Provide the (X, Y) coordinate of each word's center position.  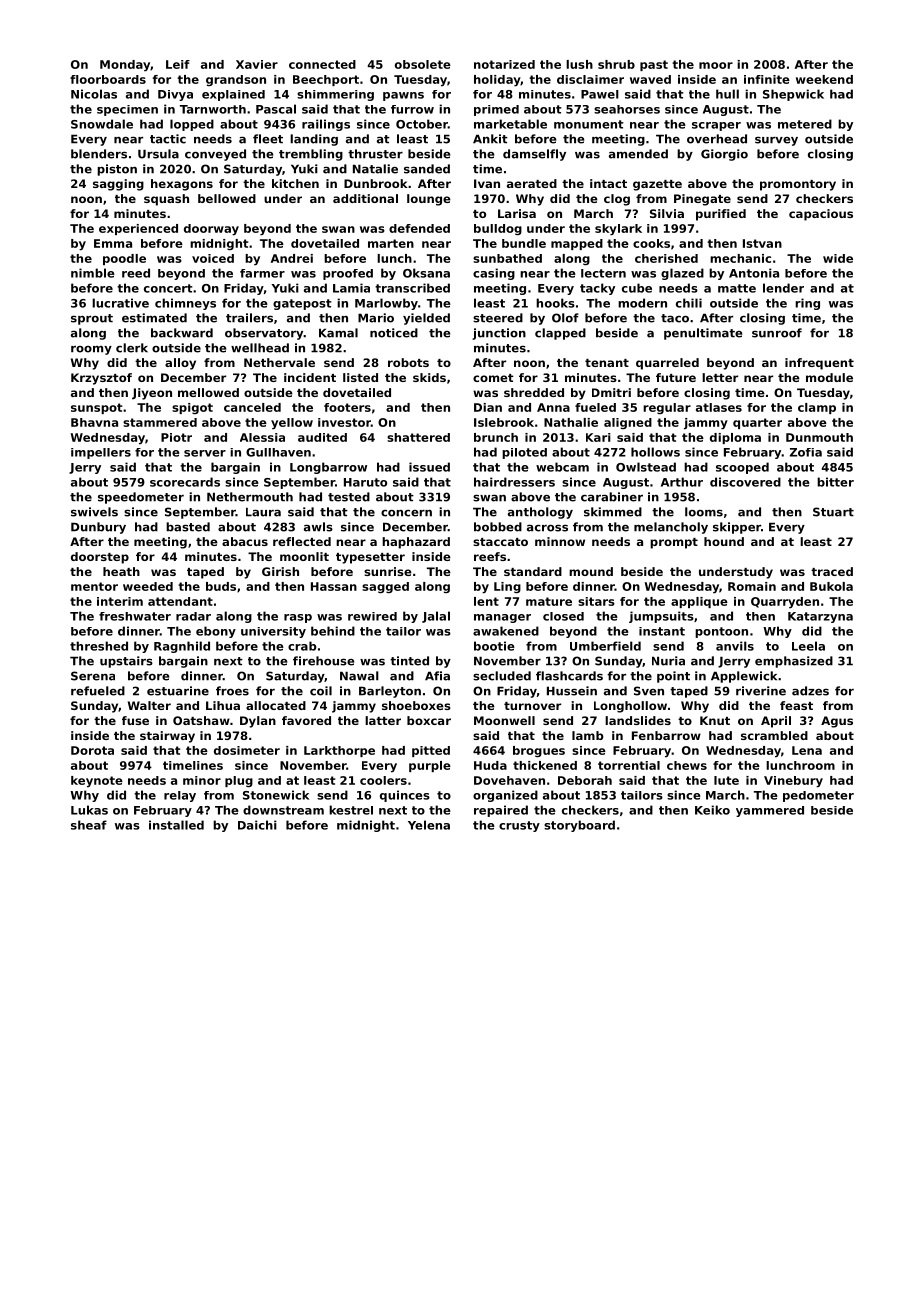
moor (716, 65)
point (673, 677)
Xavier (257, 64)
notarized (504, 64)
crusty (519, 826)
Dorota (92, 750)
